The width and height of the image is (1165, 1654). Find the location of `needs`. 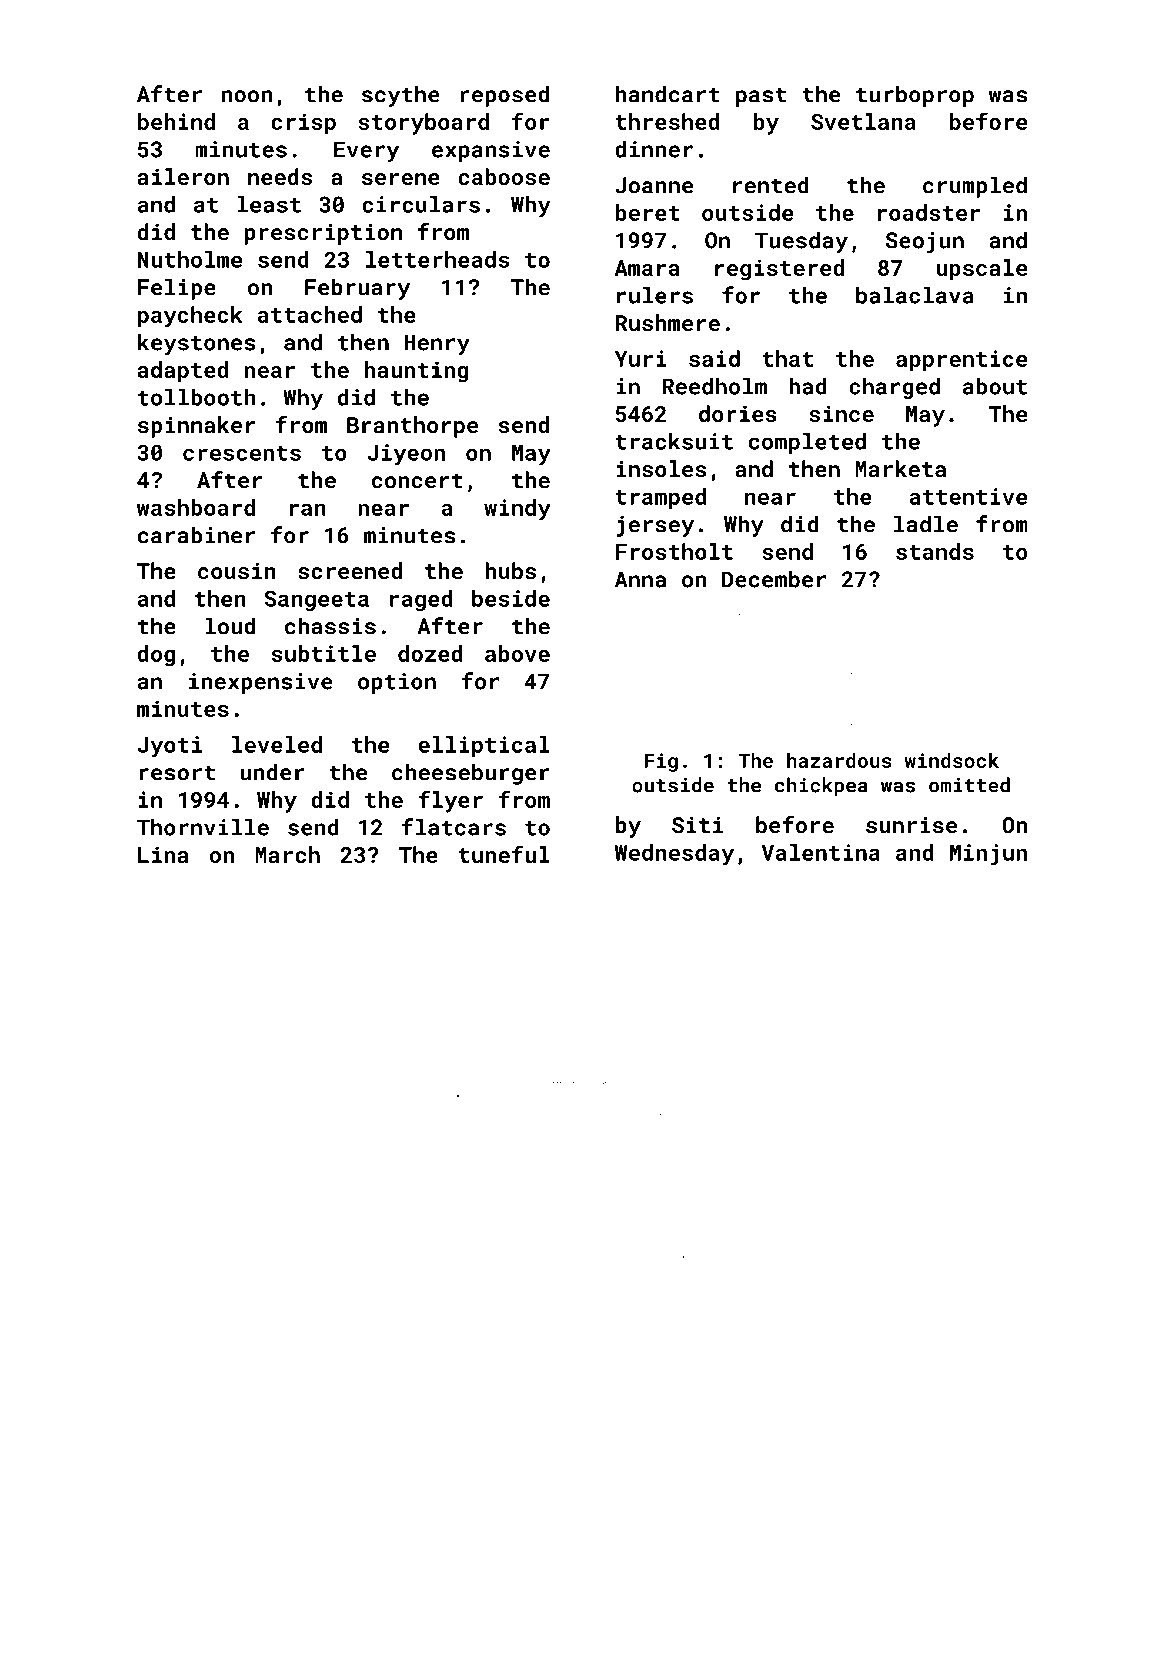

needs is located at coordinates (280, 176).
